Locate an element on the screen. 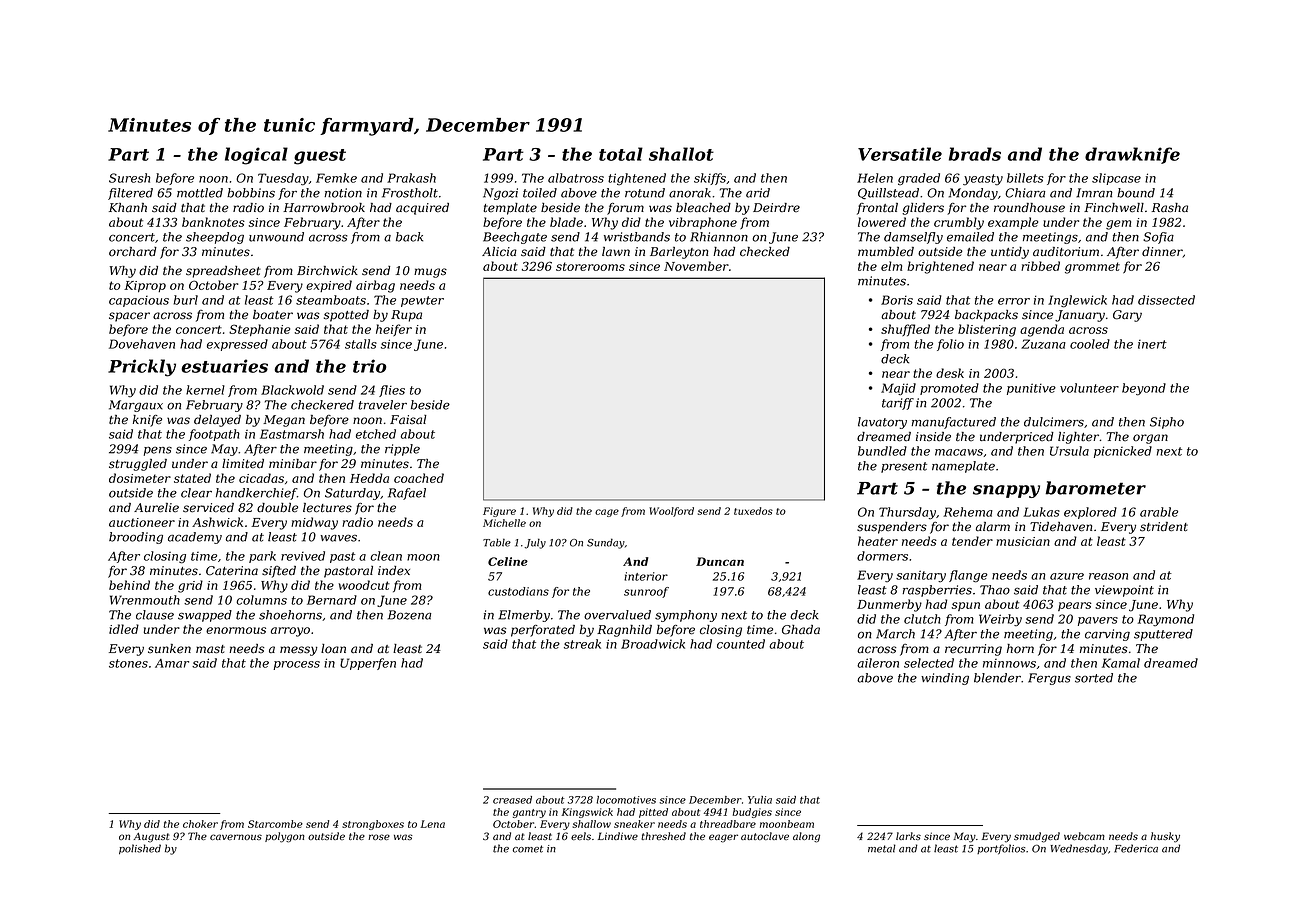  pens is located at coordinates (158, 451).
